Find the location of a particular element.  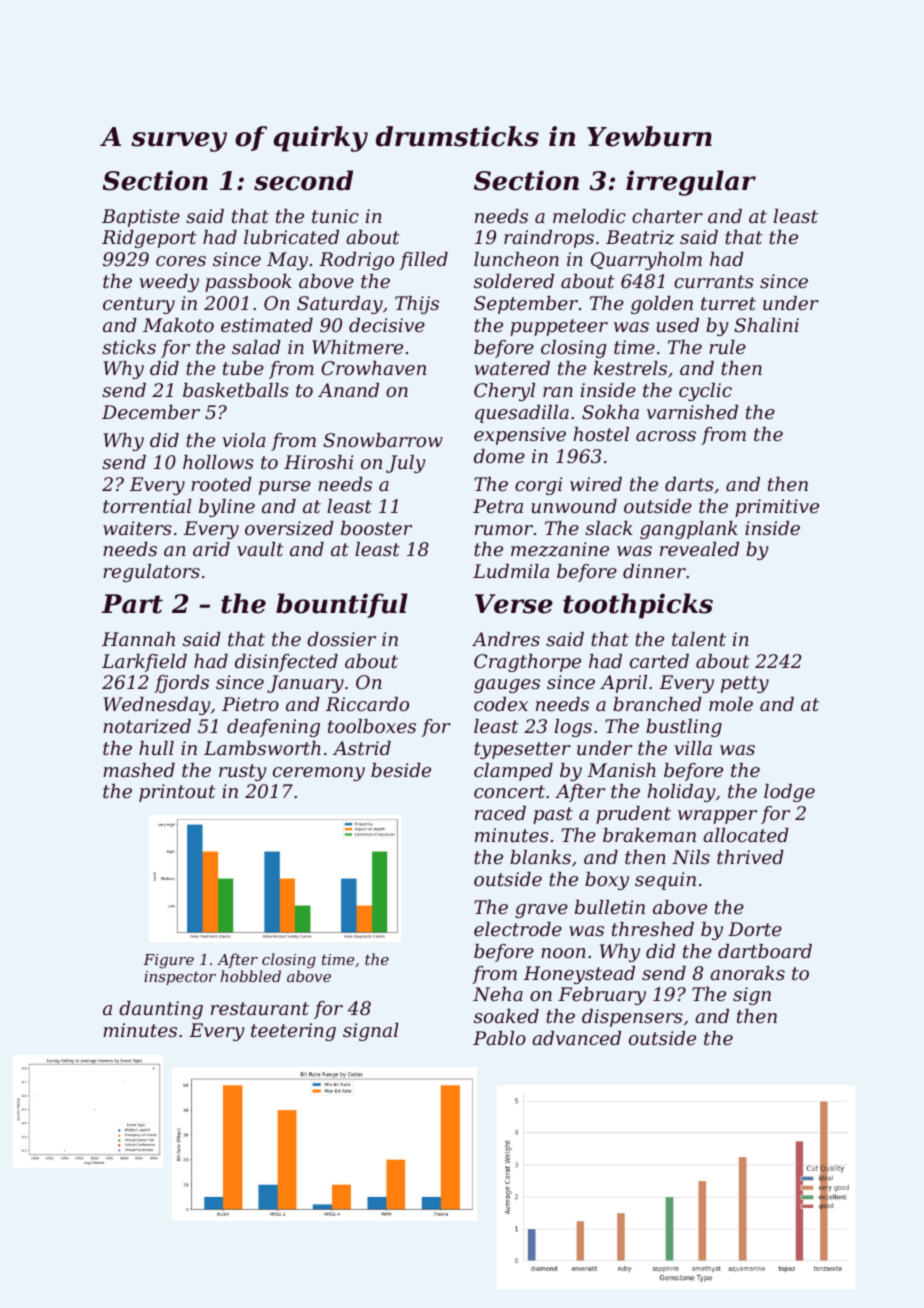

electrode is located at coordinates (518, 929).
